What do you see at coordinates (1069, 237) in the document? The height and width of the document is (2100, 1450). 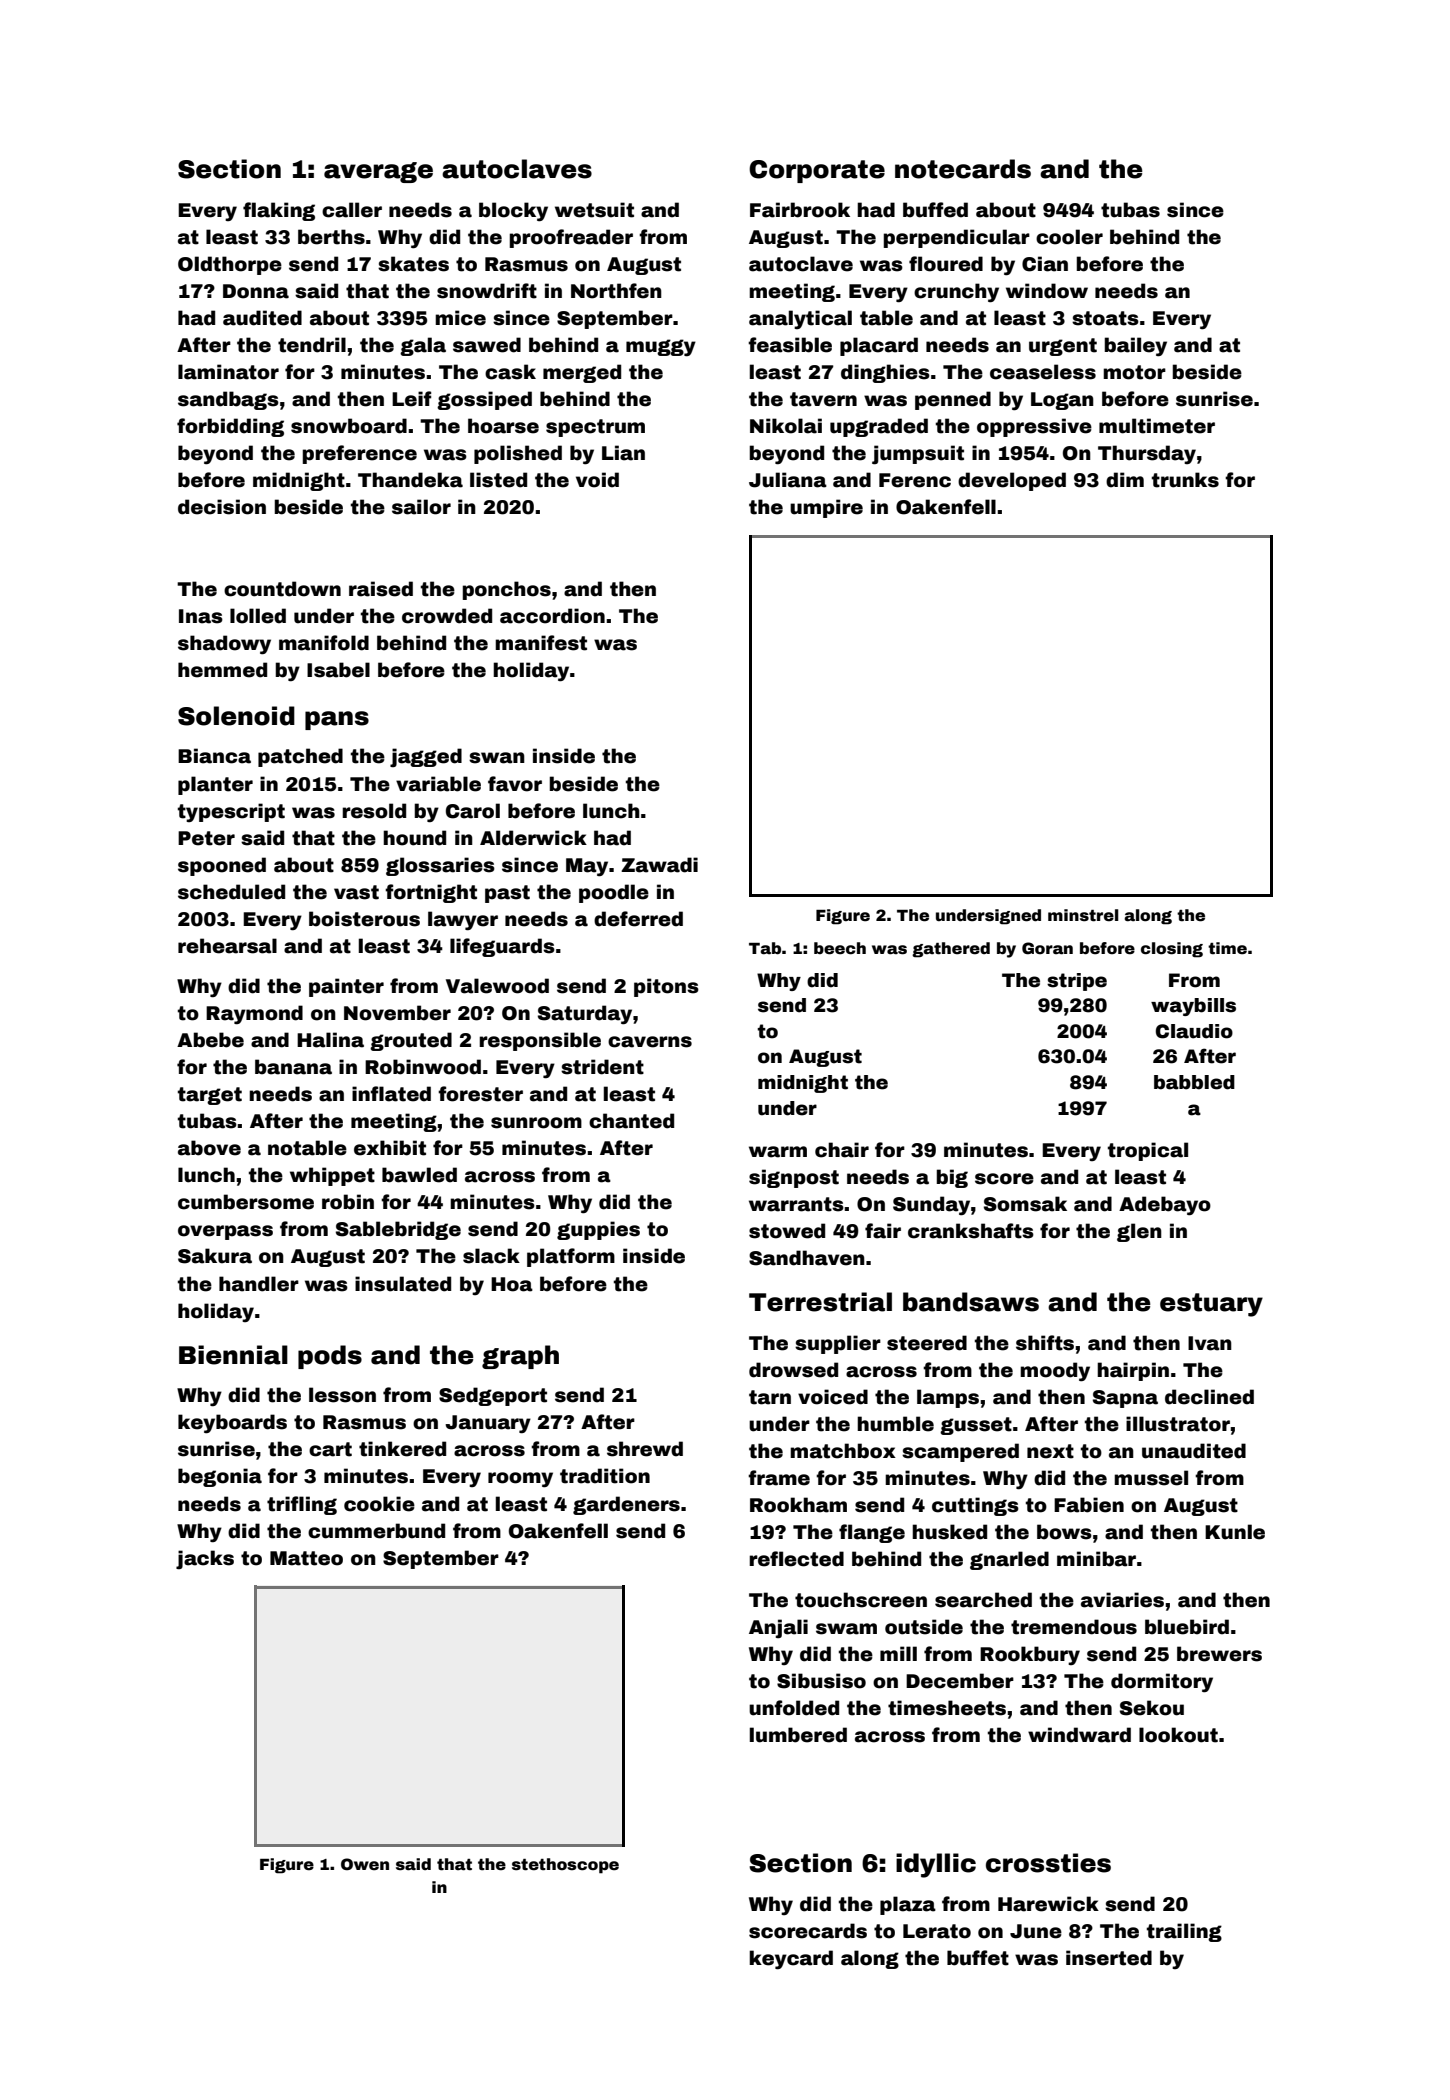 I see `cooler` at bounding box center [1069, 237].
